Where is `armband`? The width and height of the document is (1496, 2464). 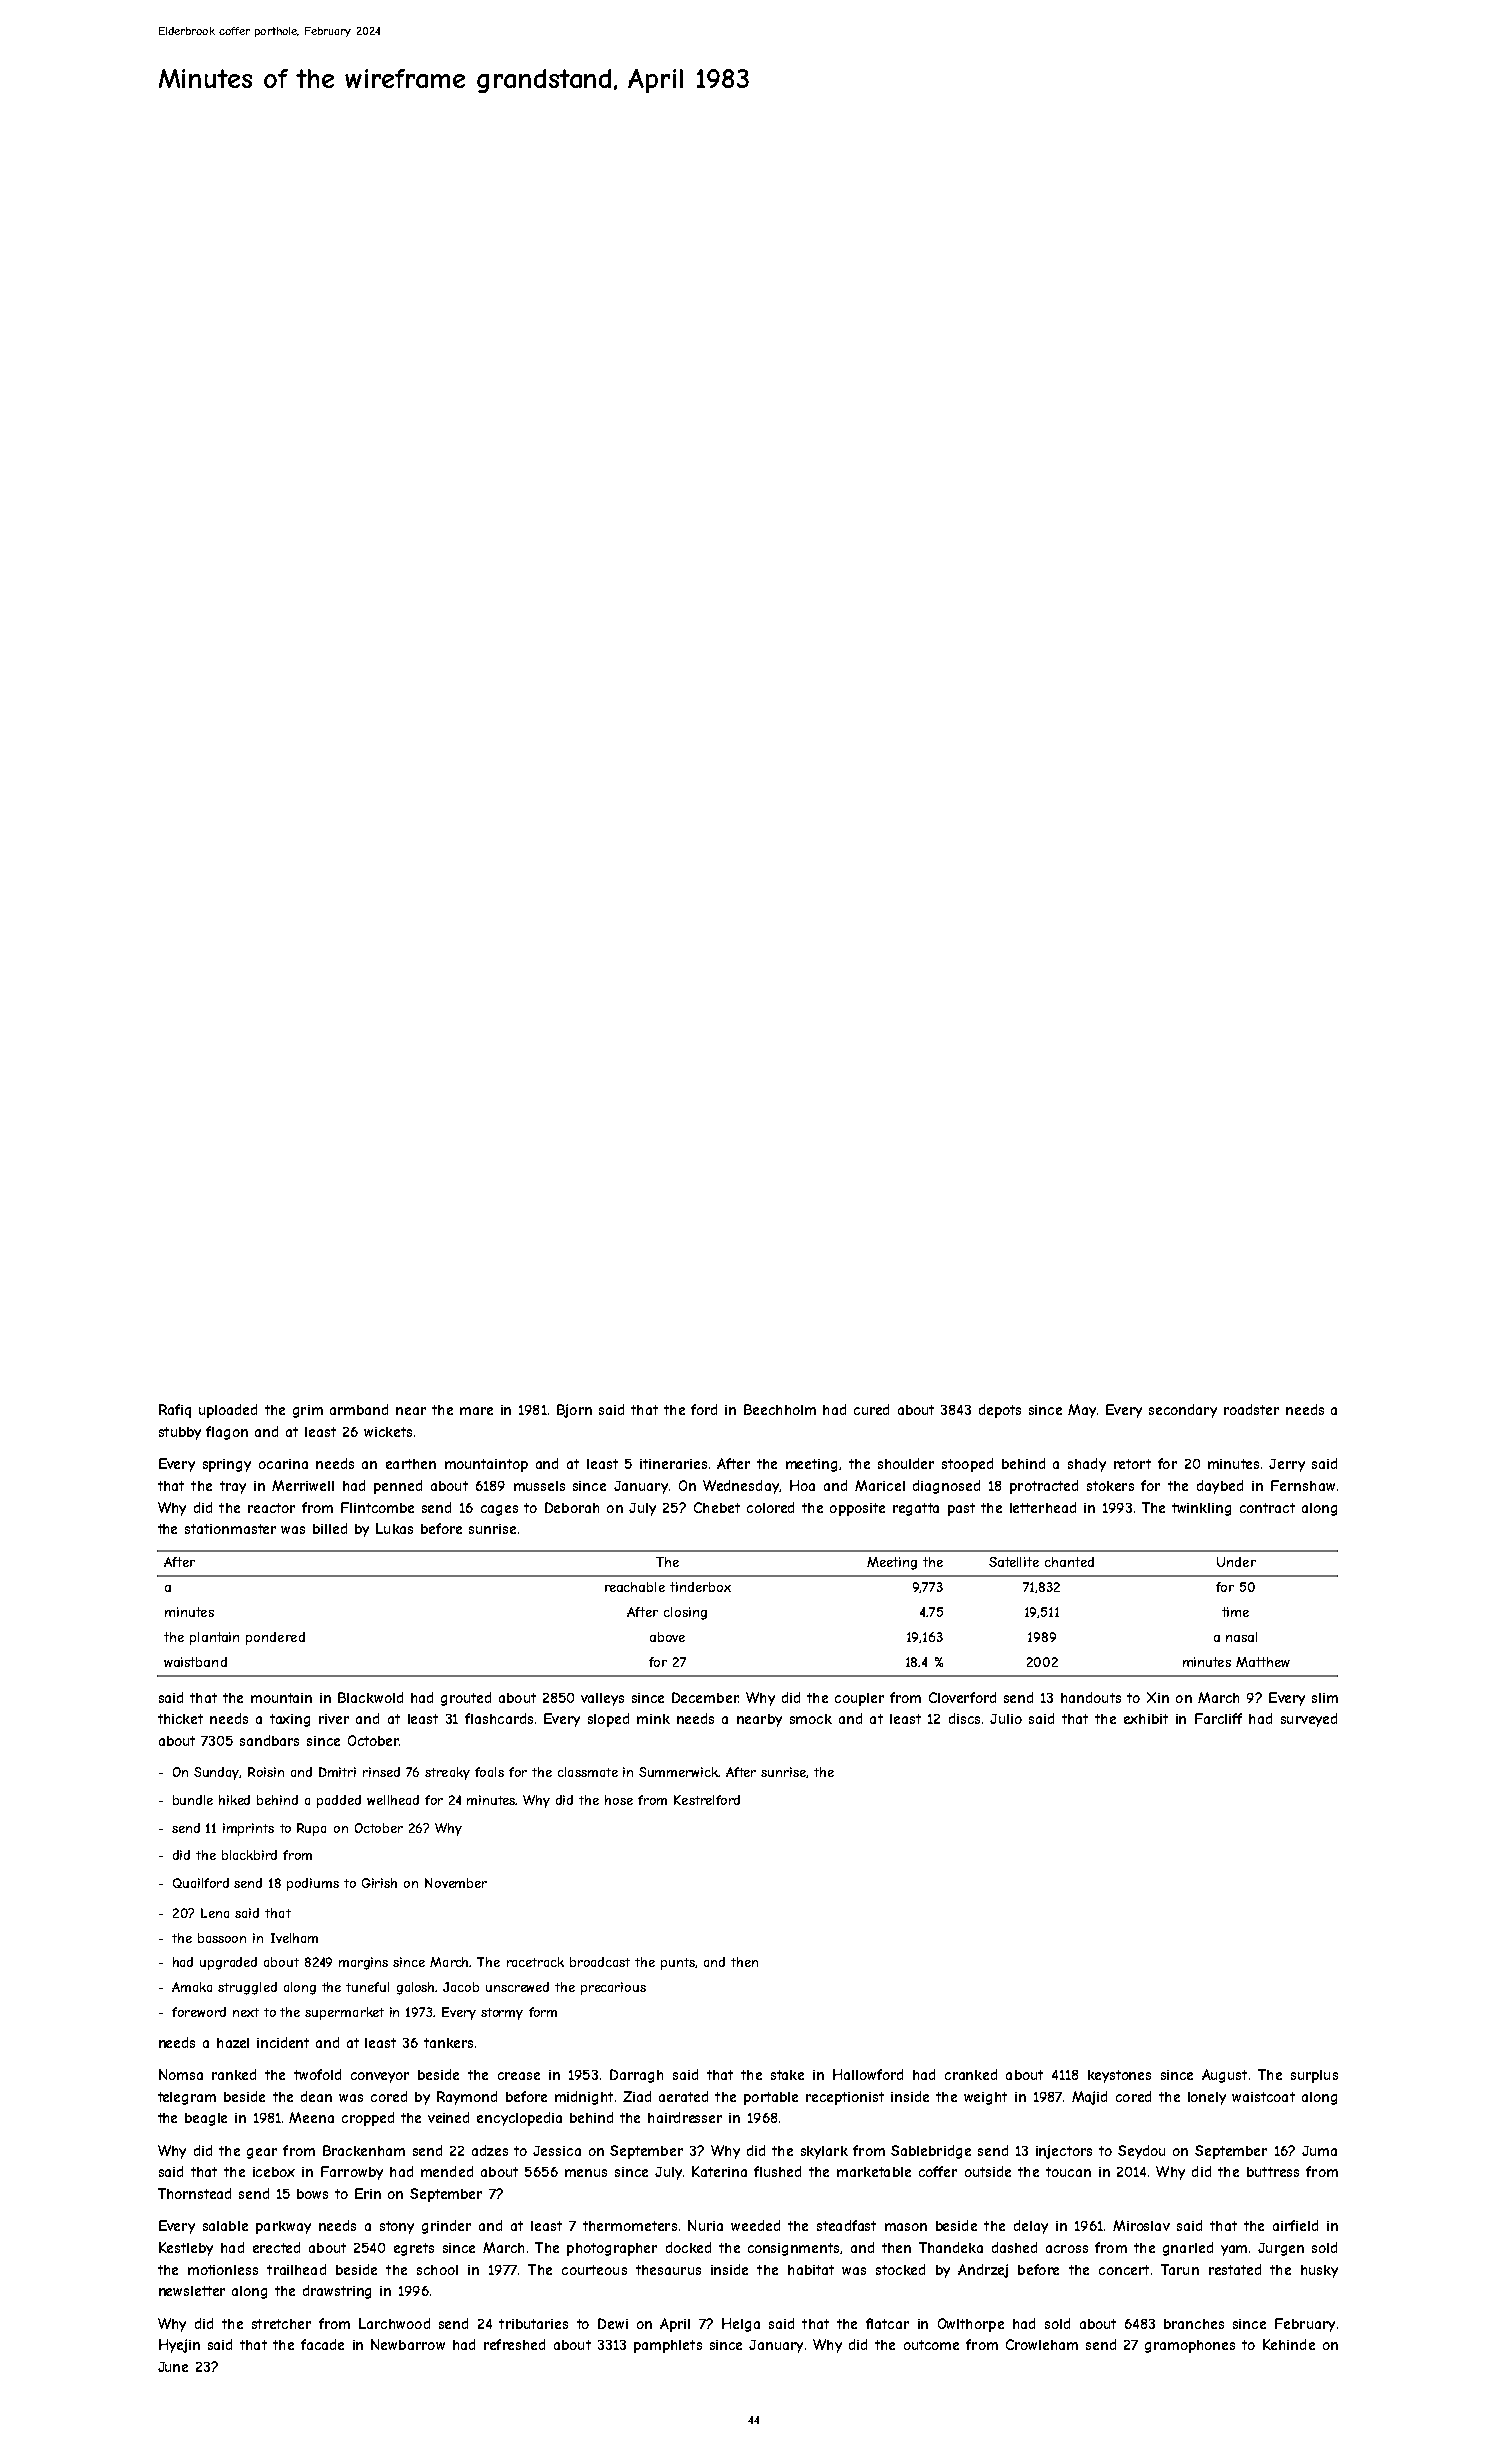 armband is located at coordinates (359, 1409).
